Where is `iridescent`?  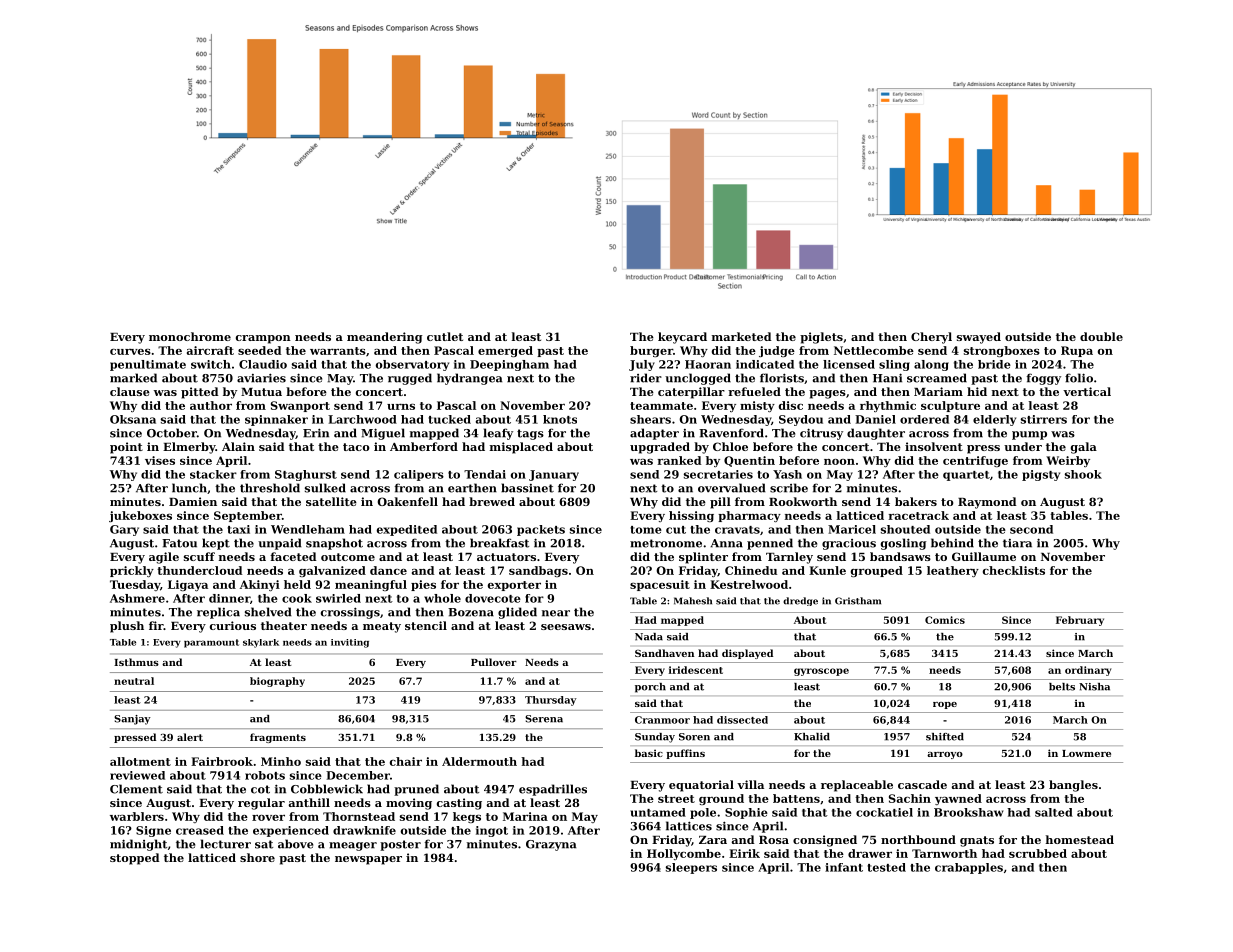 iridescent is located at coordinates (696, 670).
